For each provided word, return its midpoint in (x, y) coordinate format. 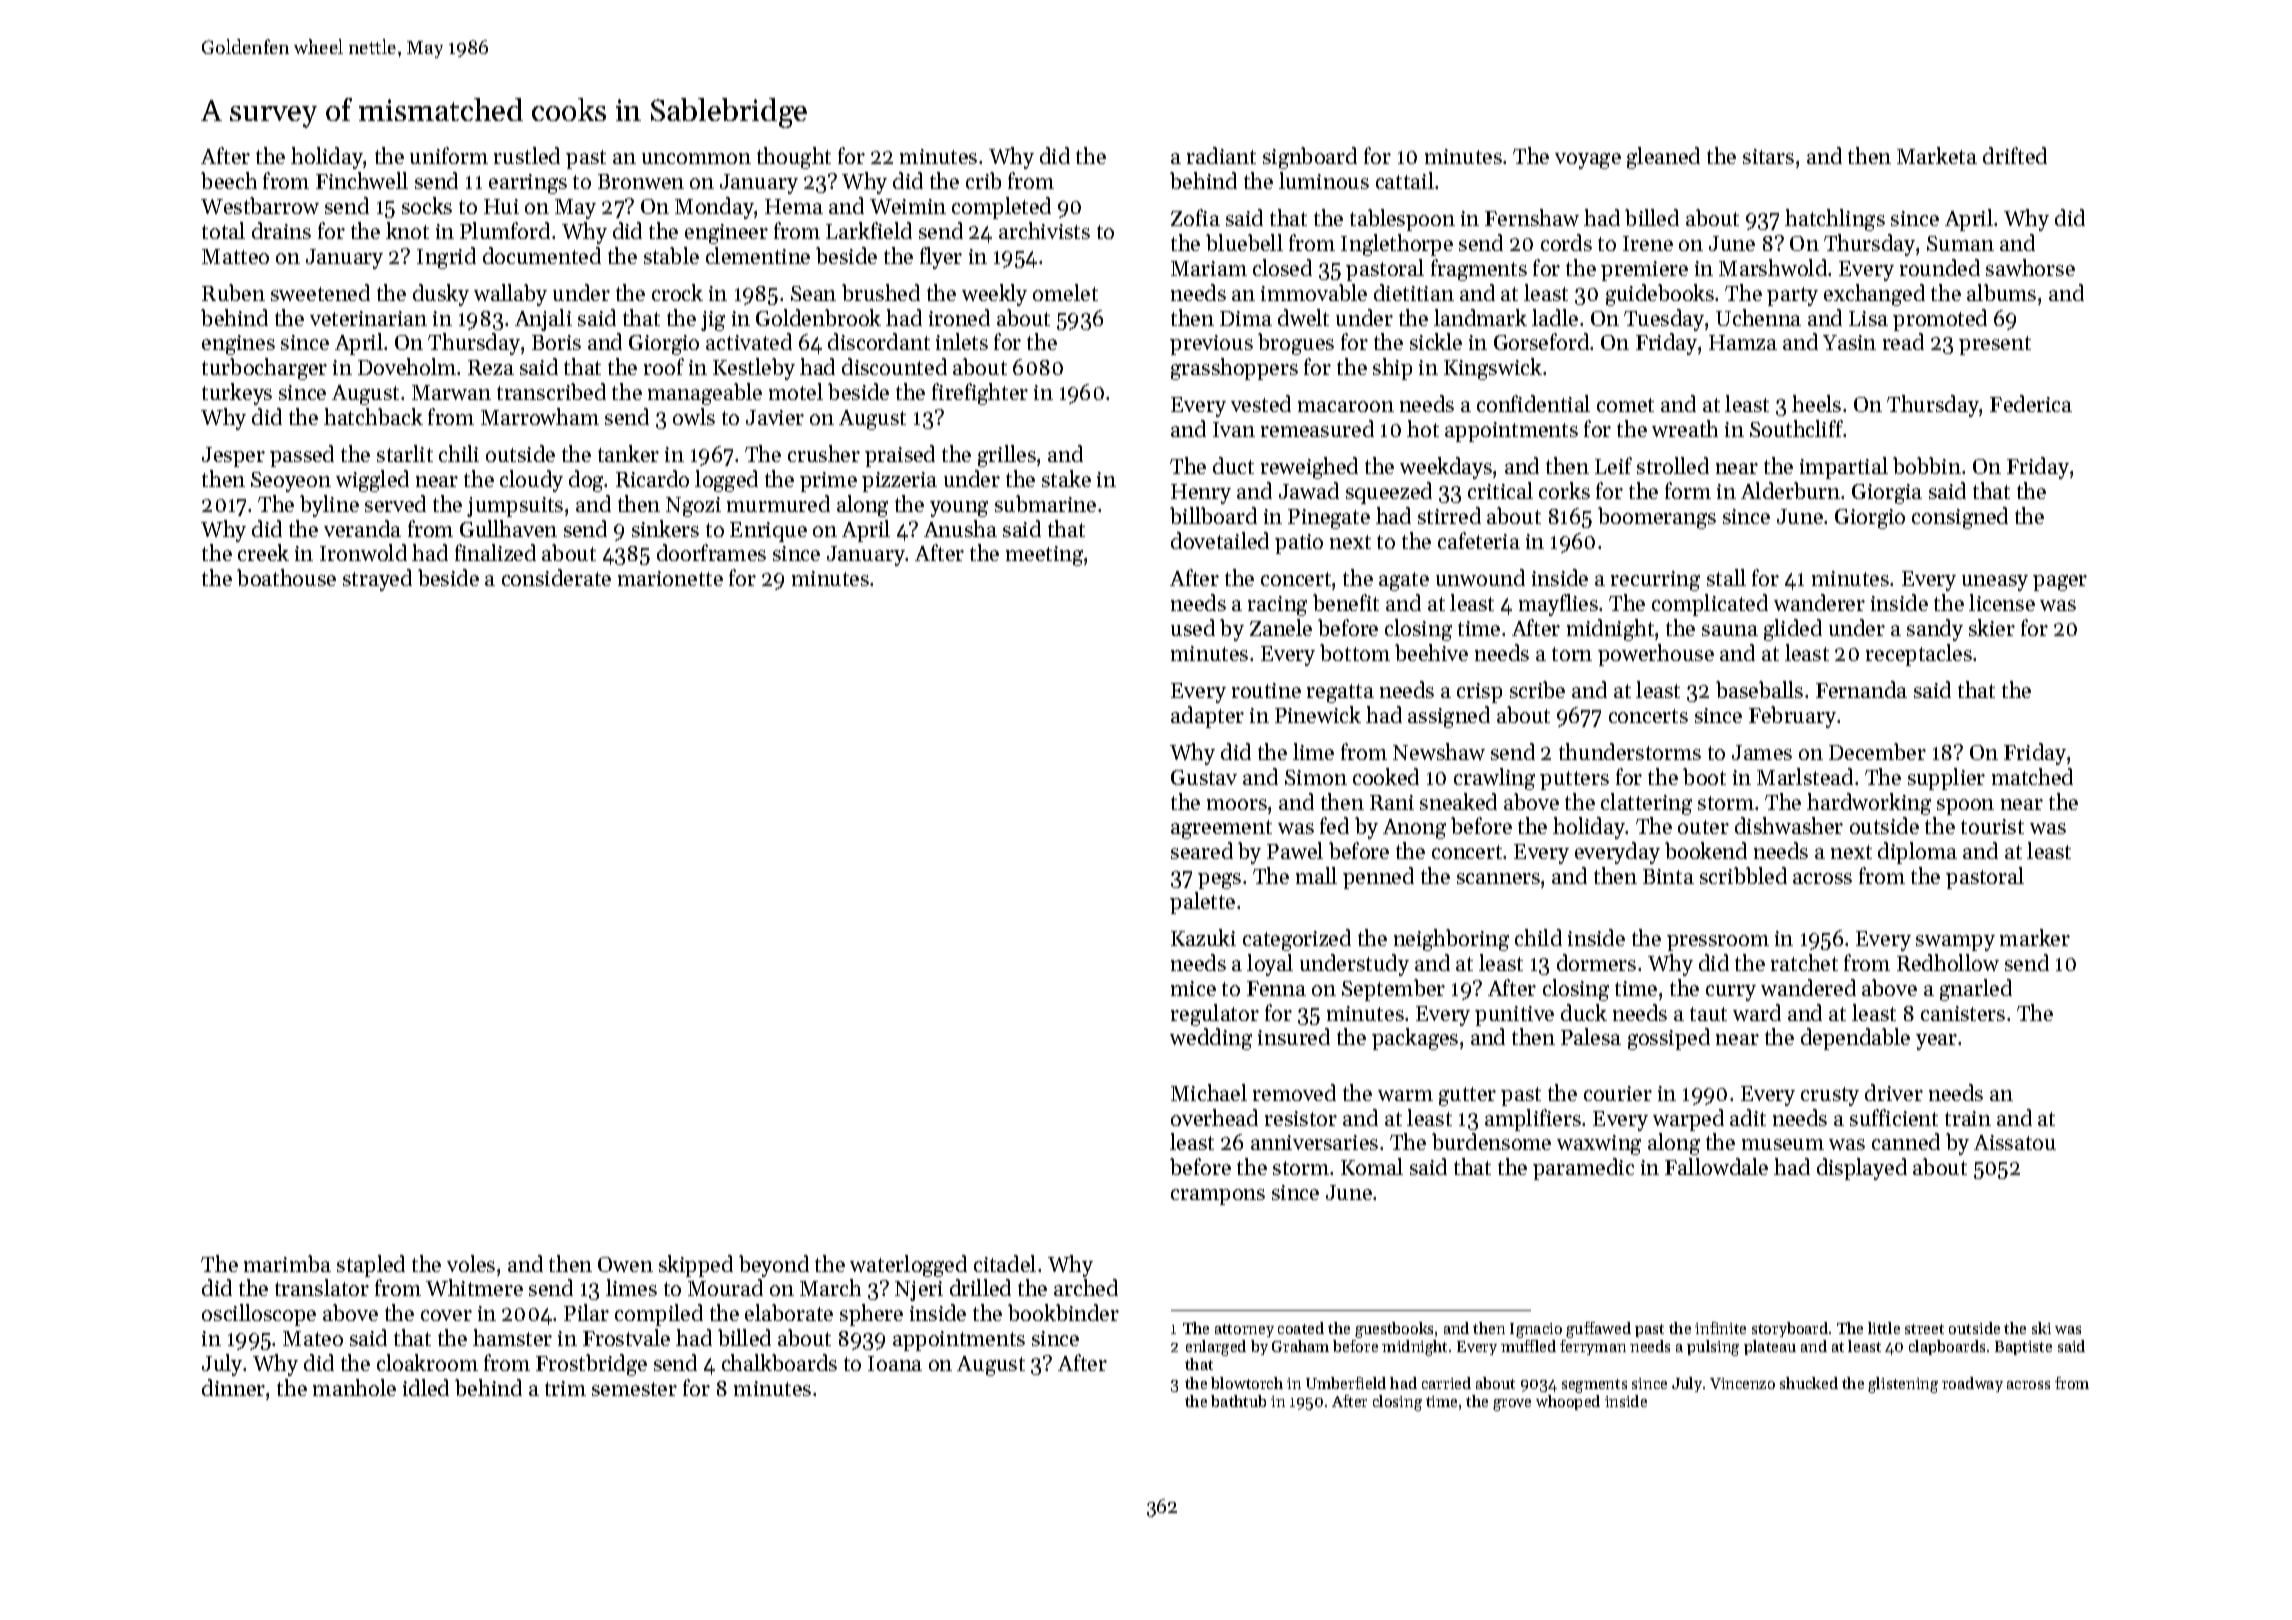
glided (1793, 630)
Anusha (960, 528)
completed (1001, 208)
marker (2035, 937)
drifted (2015, 155)
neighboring (1451, 940)
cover (446, 1315)
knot (407, 230)
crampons (1218, 1197)
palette (1202, 903)
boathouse (286, 577)
